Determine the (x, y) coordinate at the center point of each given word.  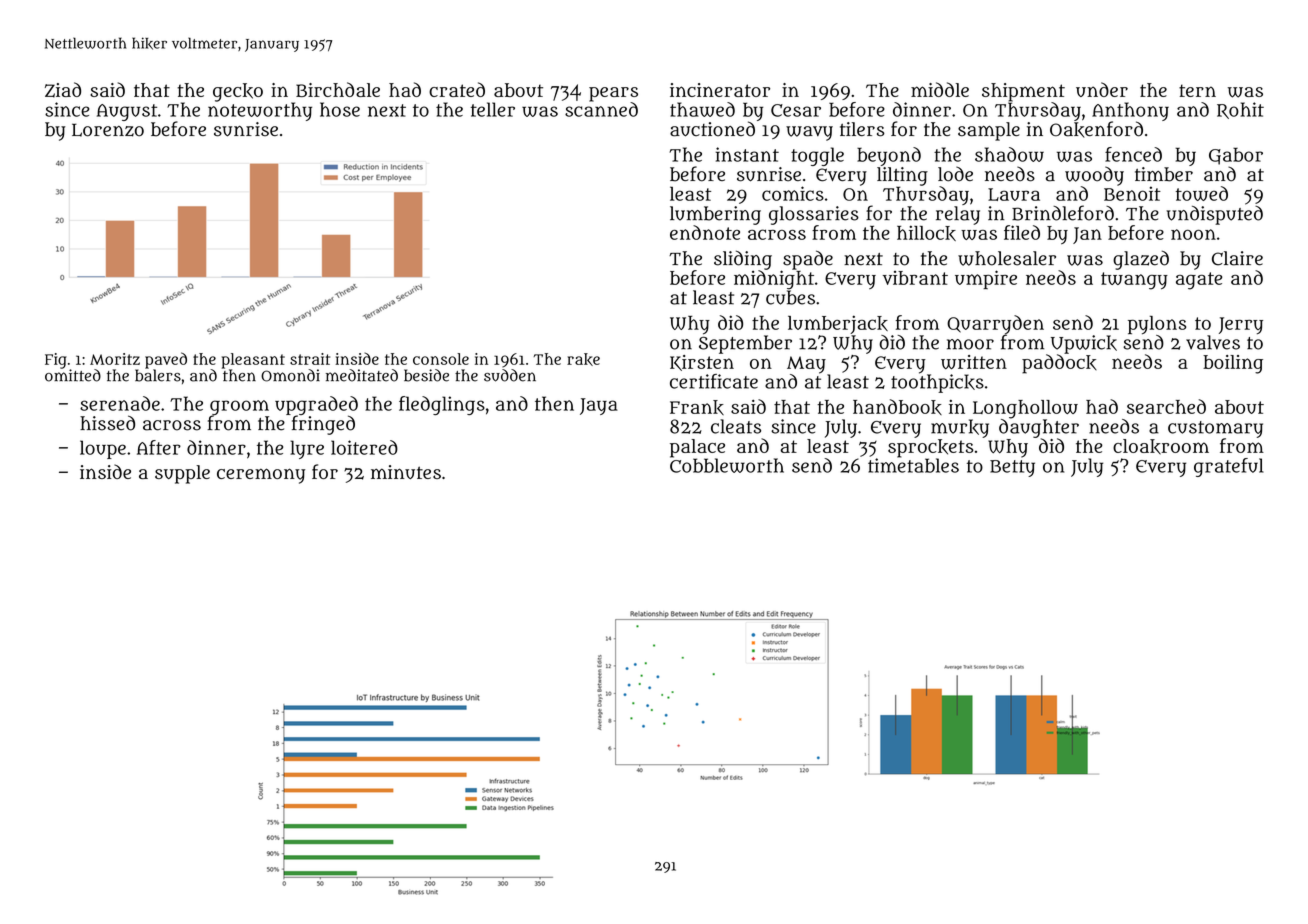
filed (1022, 232)
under (1102, 89)
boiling (1233, 364)
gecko (238, 92)
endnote (705, 232)
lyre (307, 449)
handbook (897, 407)
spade (808, 260)
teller (493, 109)
